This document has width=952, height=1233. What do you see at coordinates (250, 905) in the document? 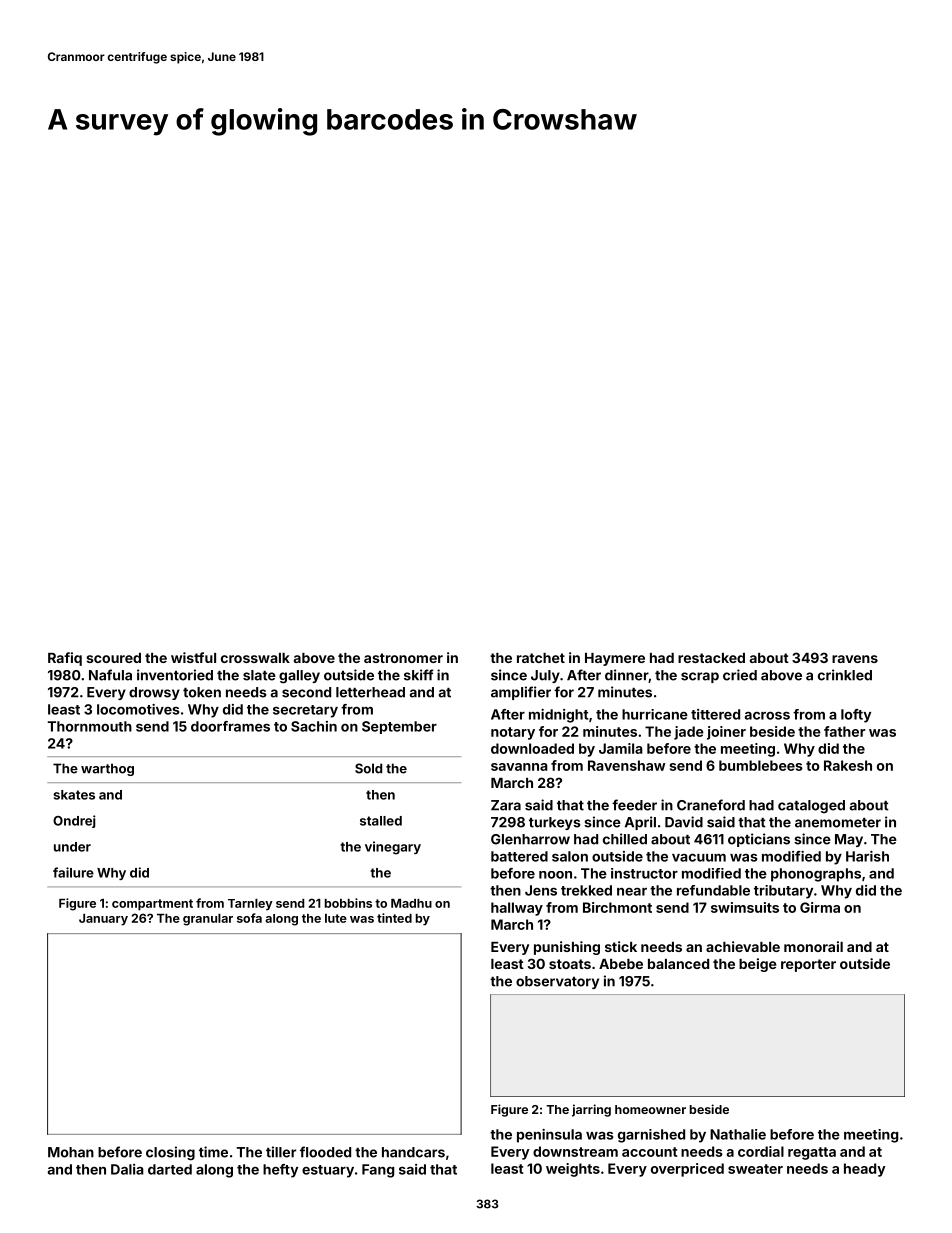
I see `Tarnley` at bounding box center [250, 905].
